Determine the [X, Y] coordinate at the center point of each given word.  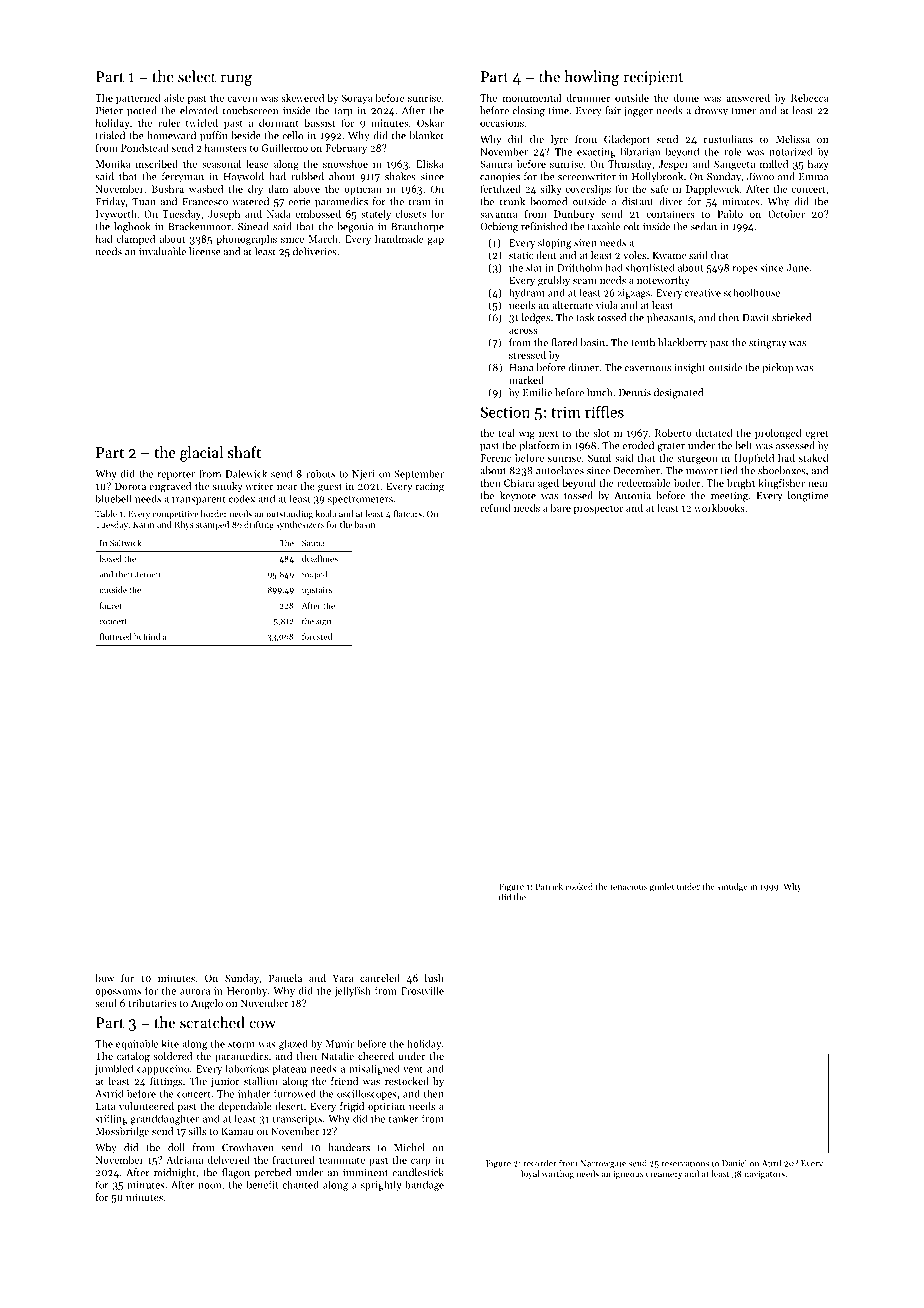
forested [317, 636]
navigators [764, 1175]
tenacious [628, 886]
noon [209, 1186]
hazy [818, 165]
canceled [380, 978]
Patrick [549, 886]
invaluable [162, 251]
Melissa [793, 139]
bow [104, 978]
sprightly [381, 1186]
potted [142, 111]
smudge [732, 887]
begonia [355, 227]
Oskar [430, 123]
